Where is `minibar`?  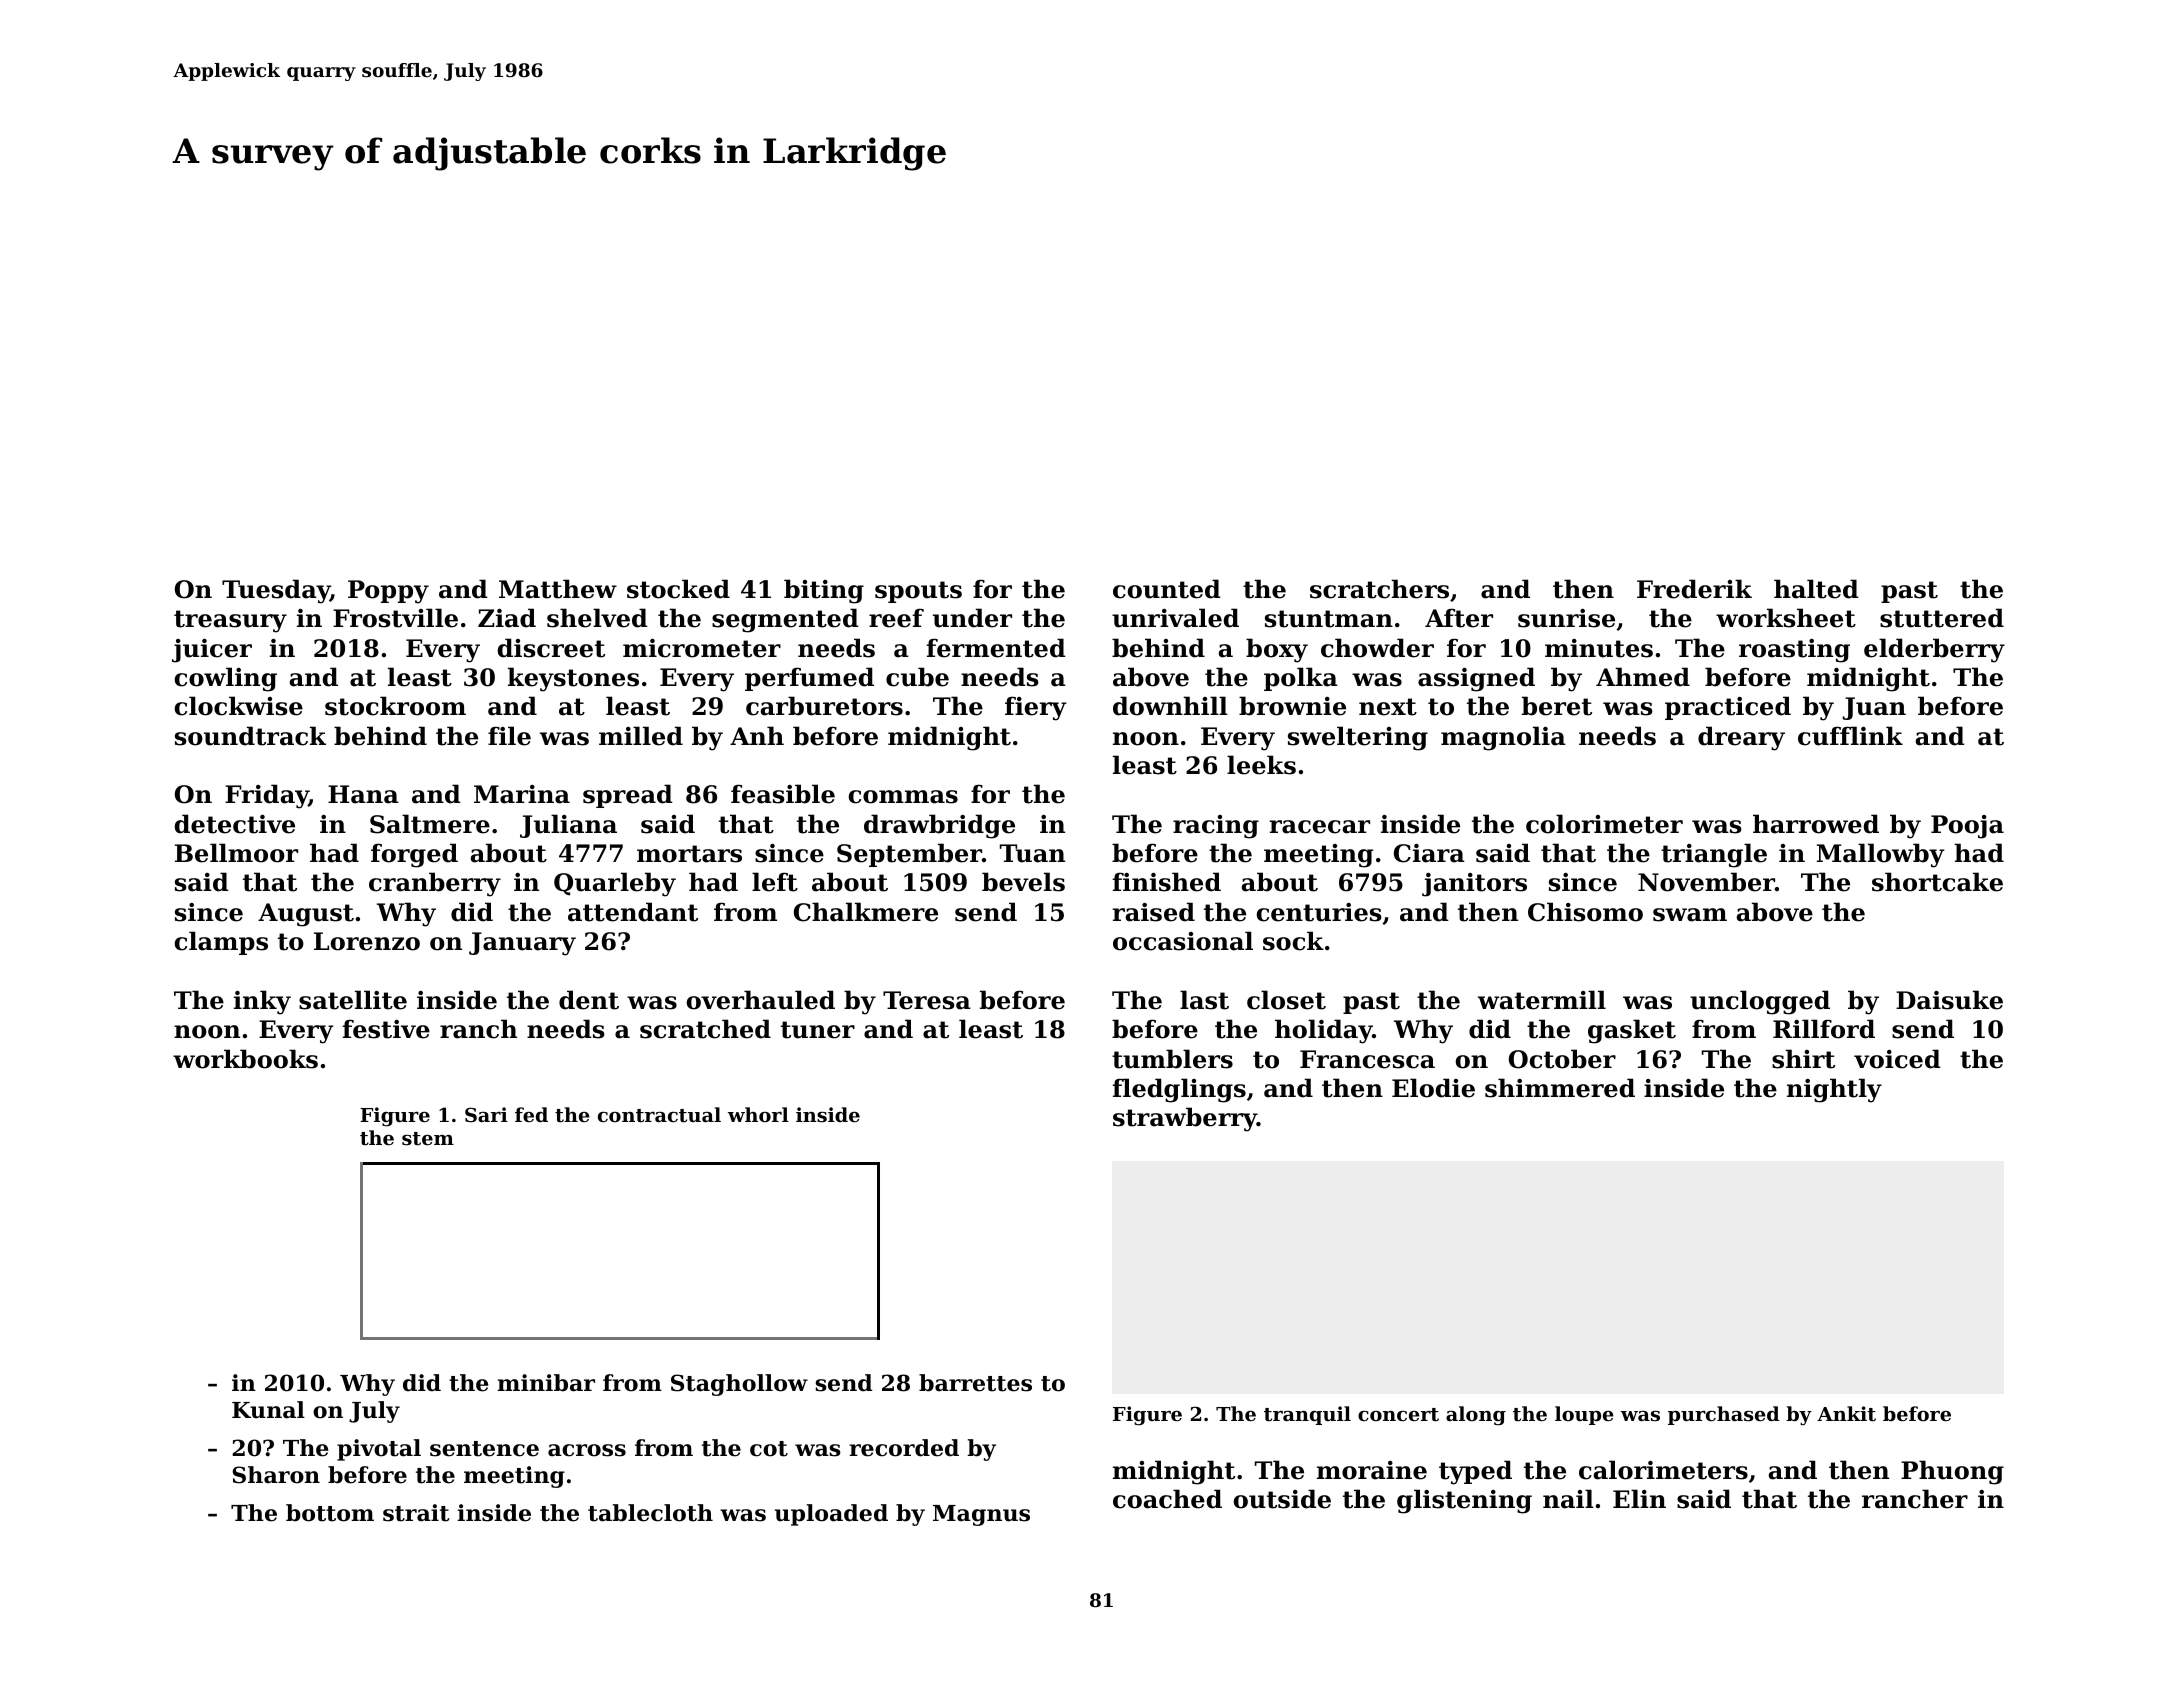
minibar is located at coordinates (546, 1383).
